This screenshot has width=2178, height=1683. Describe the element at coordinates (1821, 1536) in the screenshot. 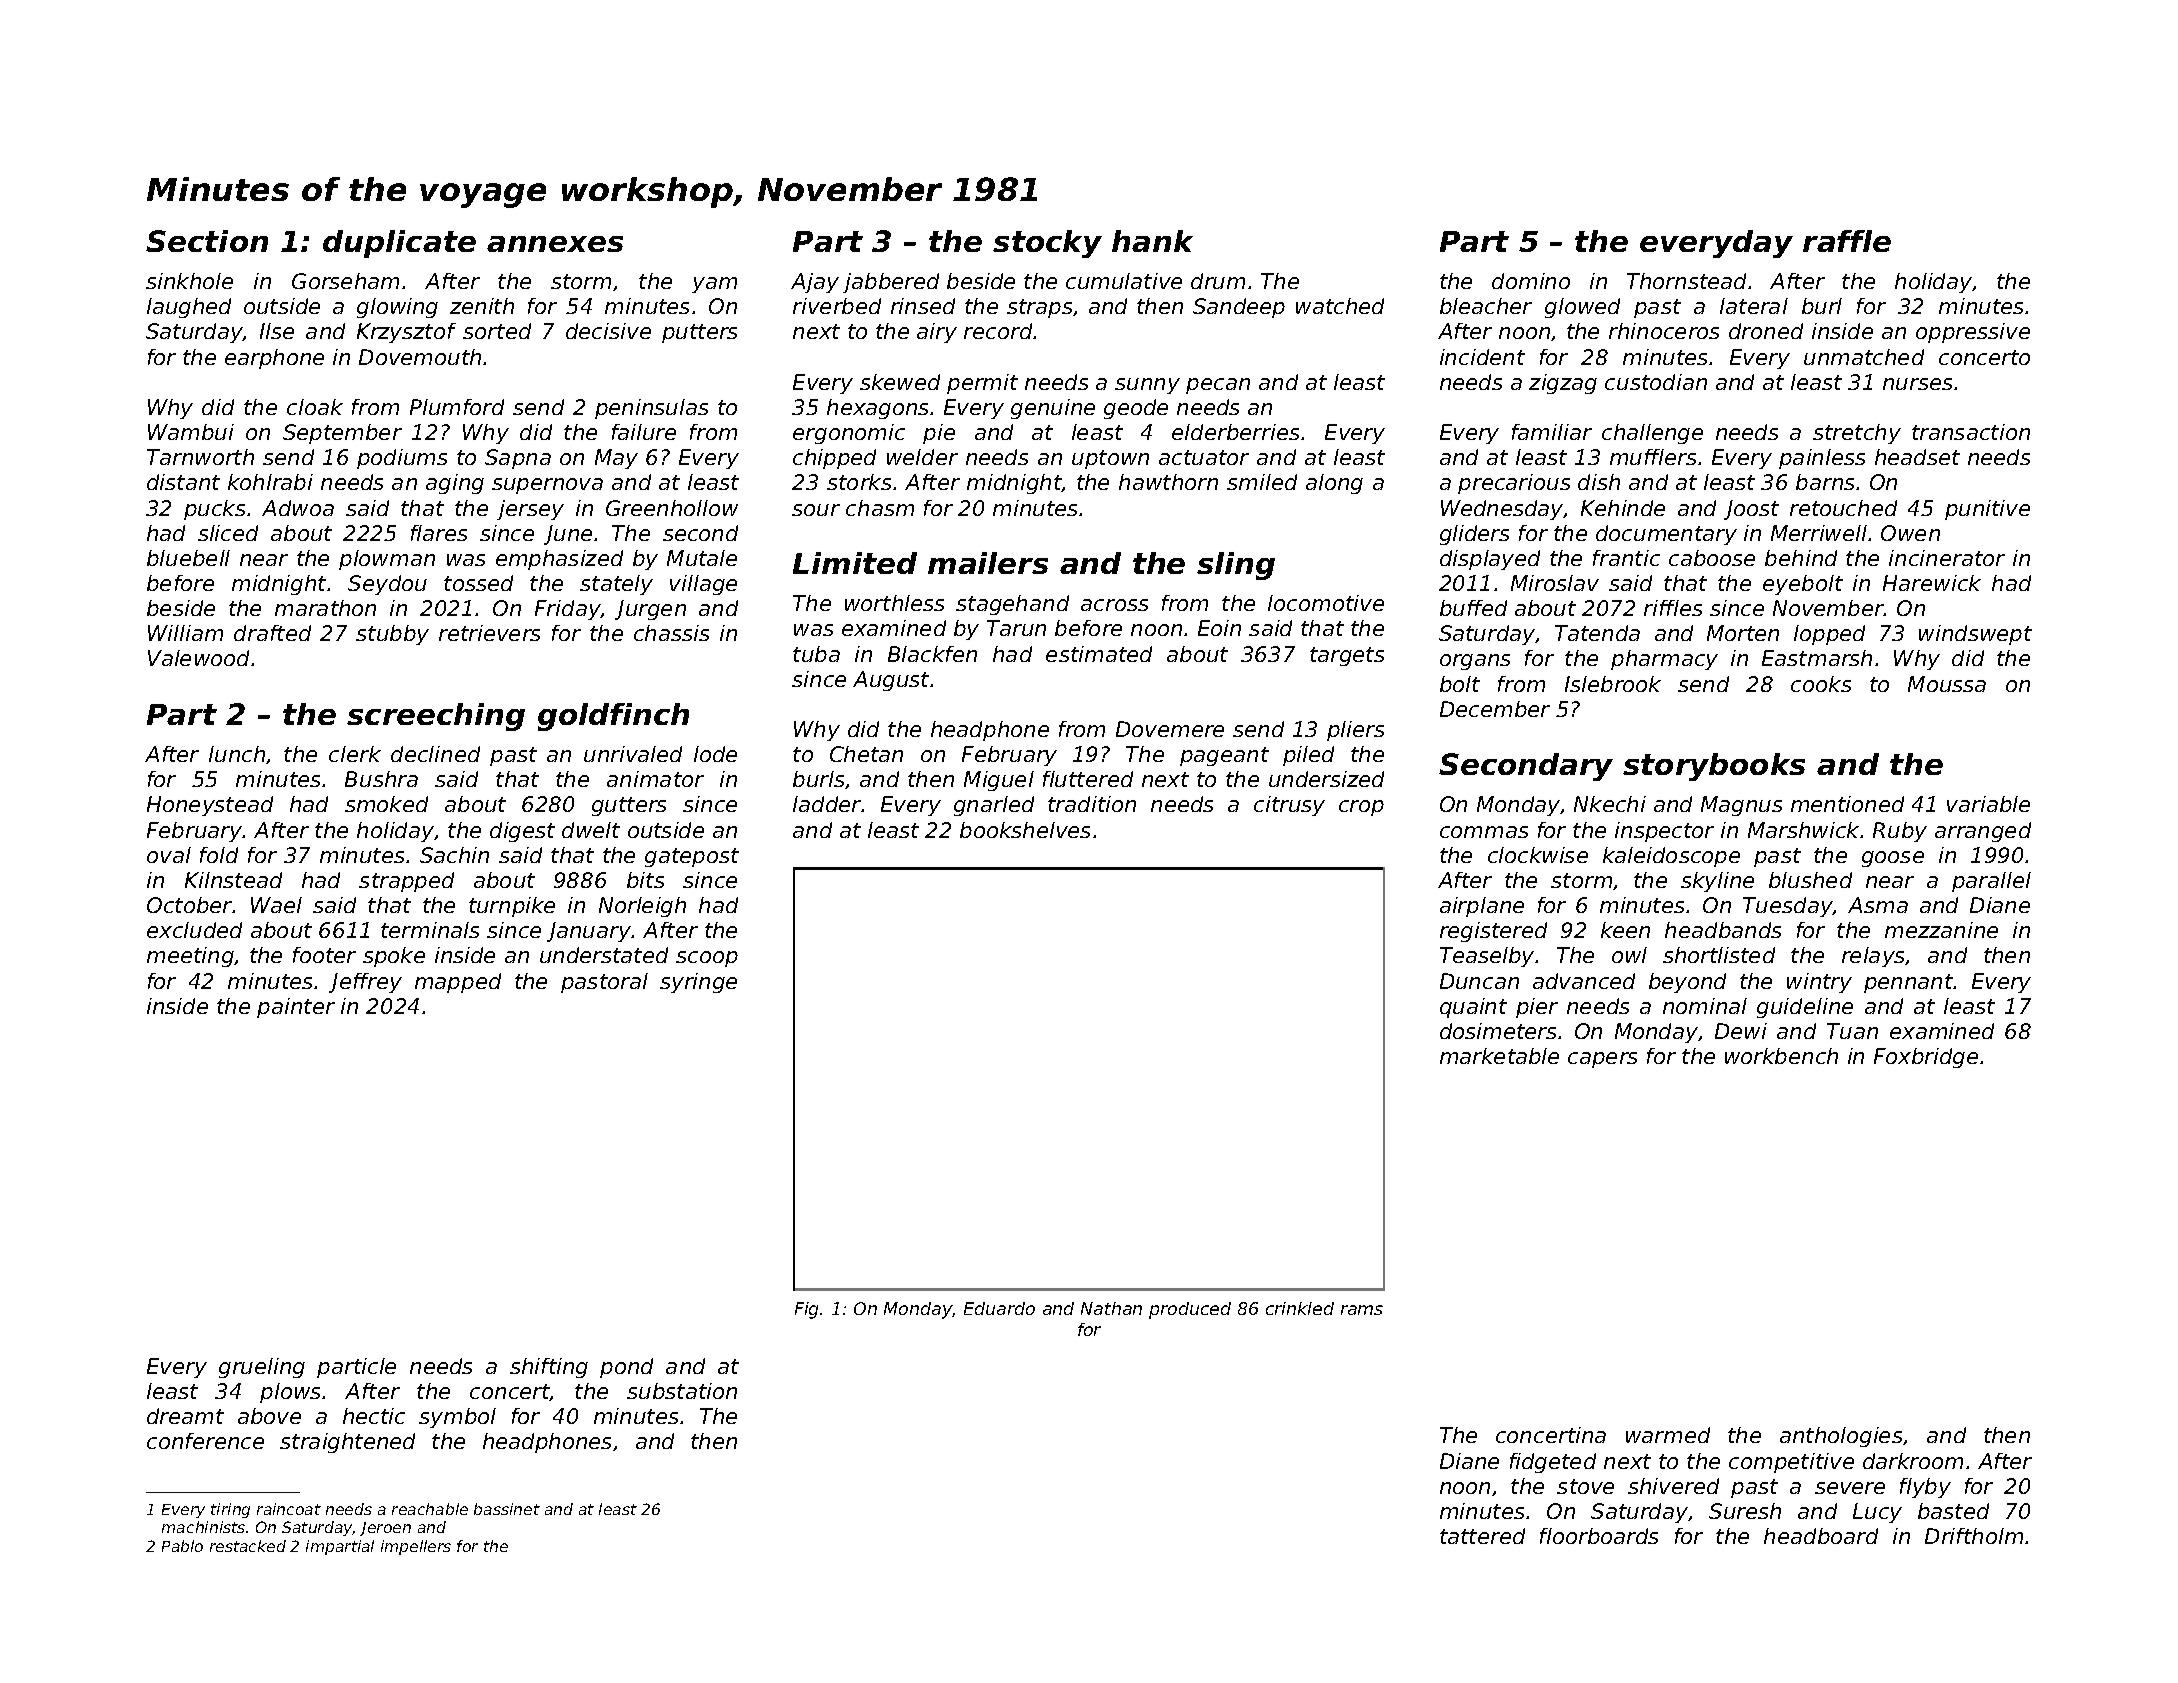

I see `headboard` at that location.
